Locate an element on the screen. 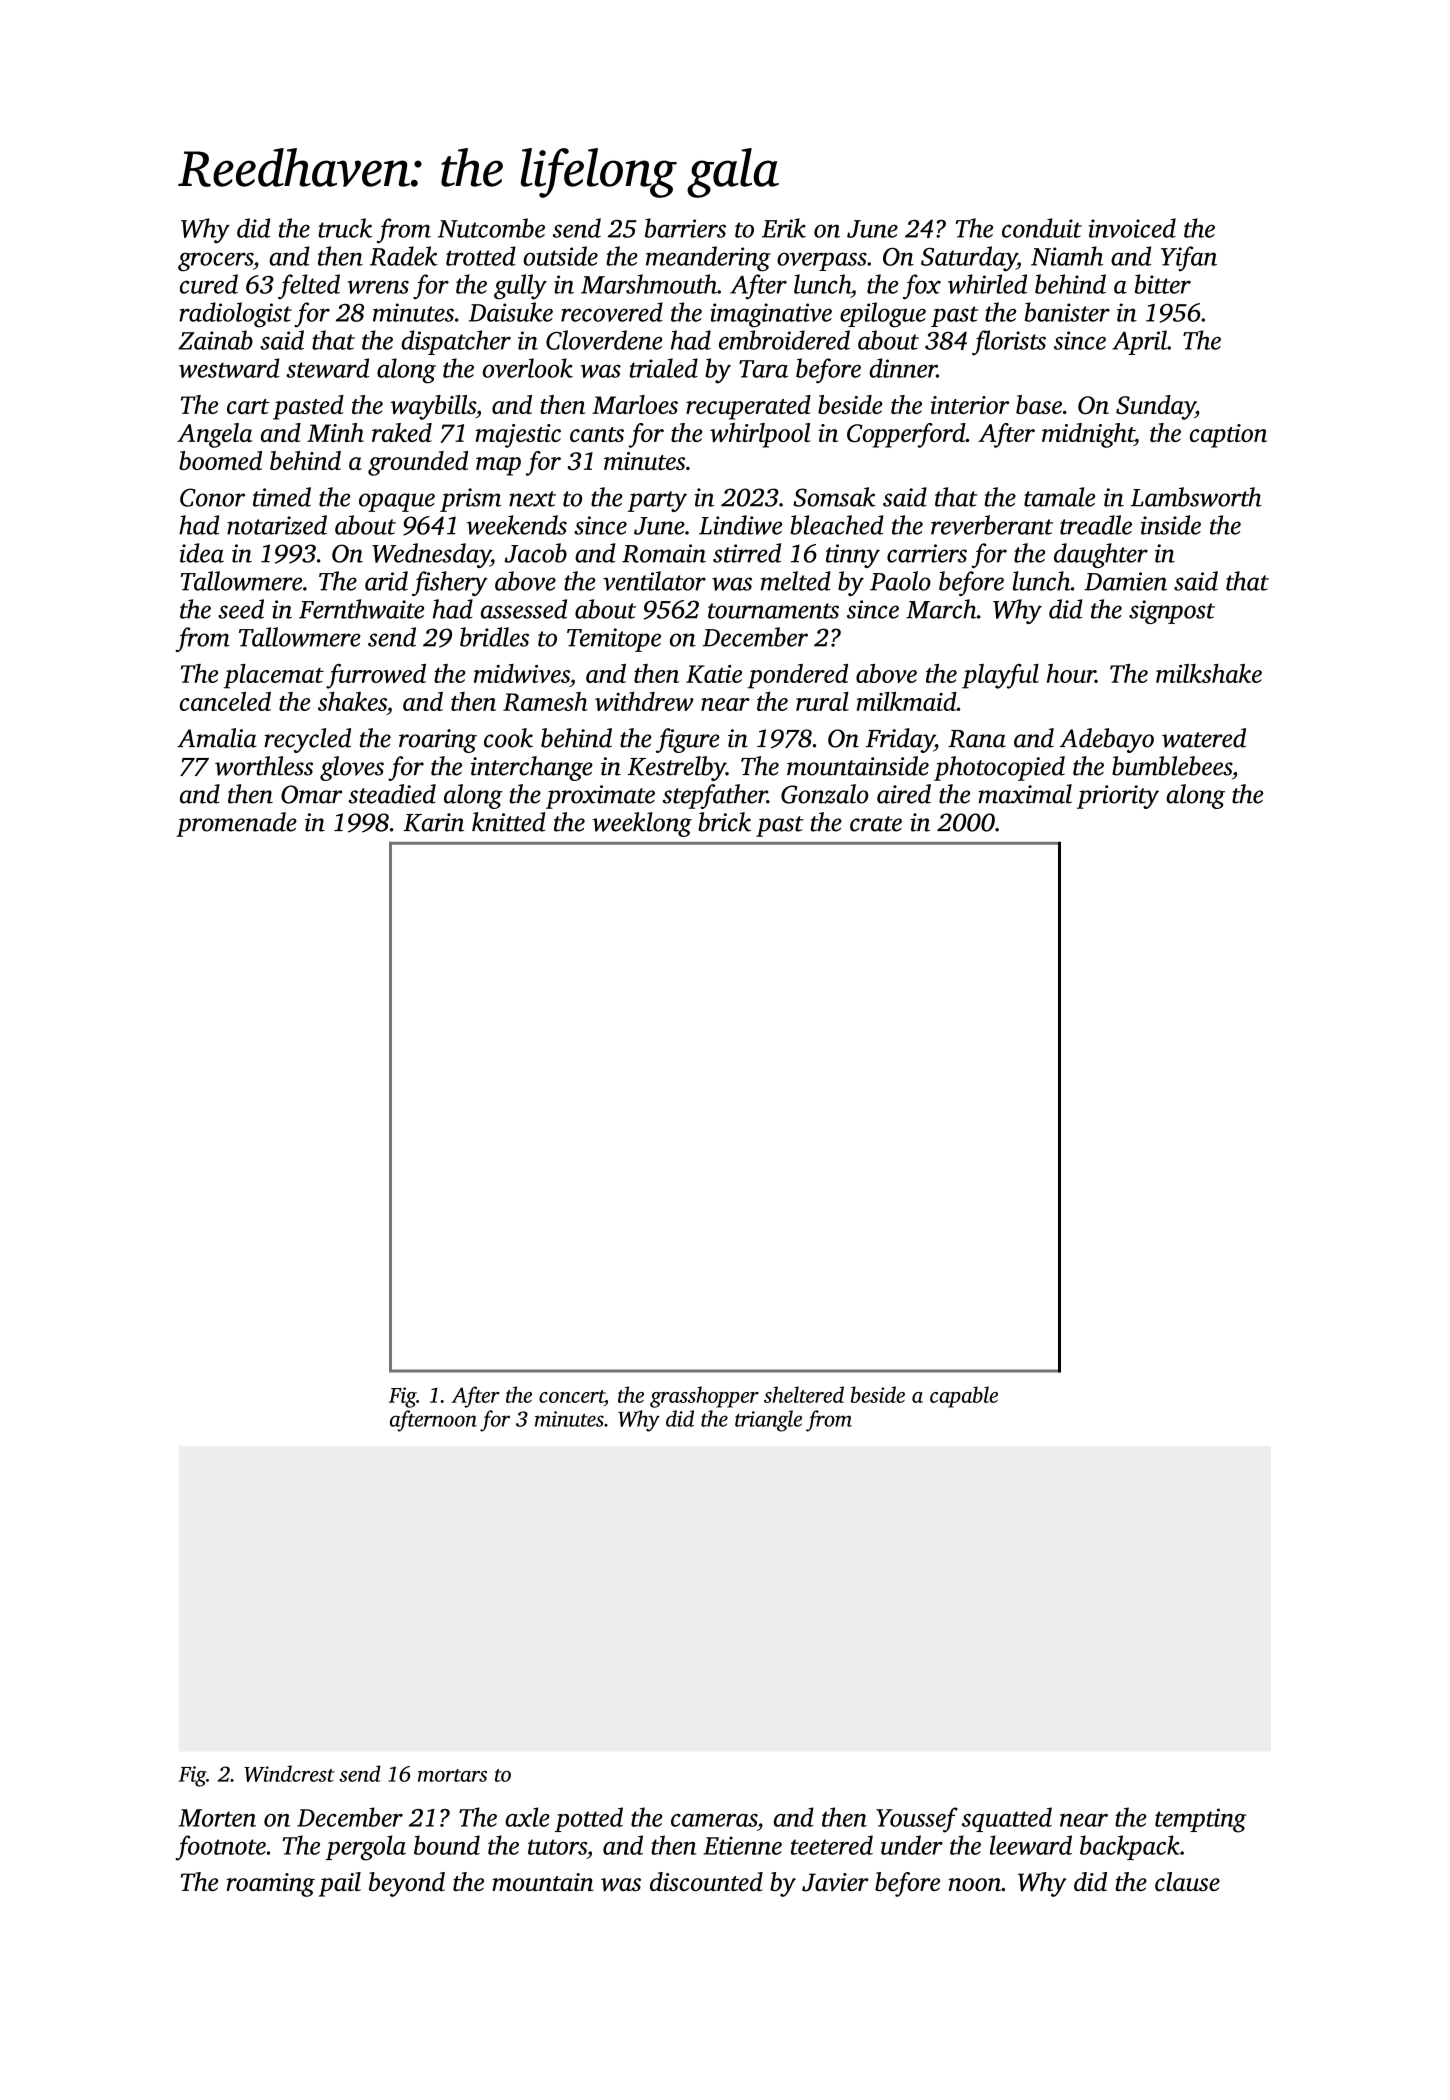  cameras is located at coordinates (714, 1820).
